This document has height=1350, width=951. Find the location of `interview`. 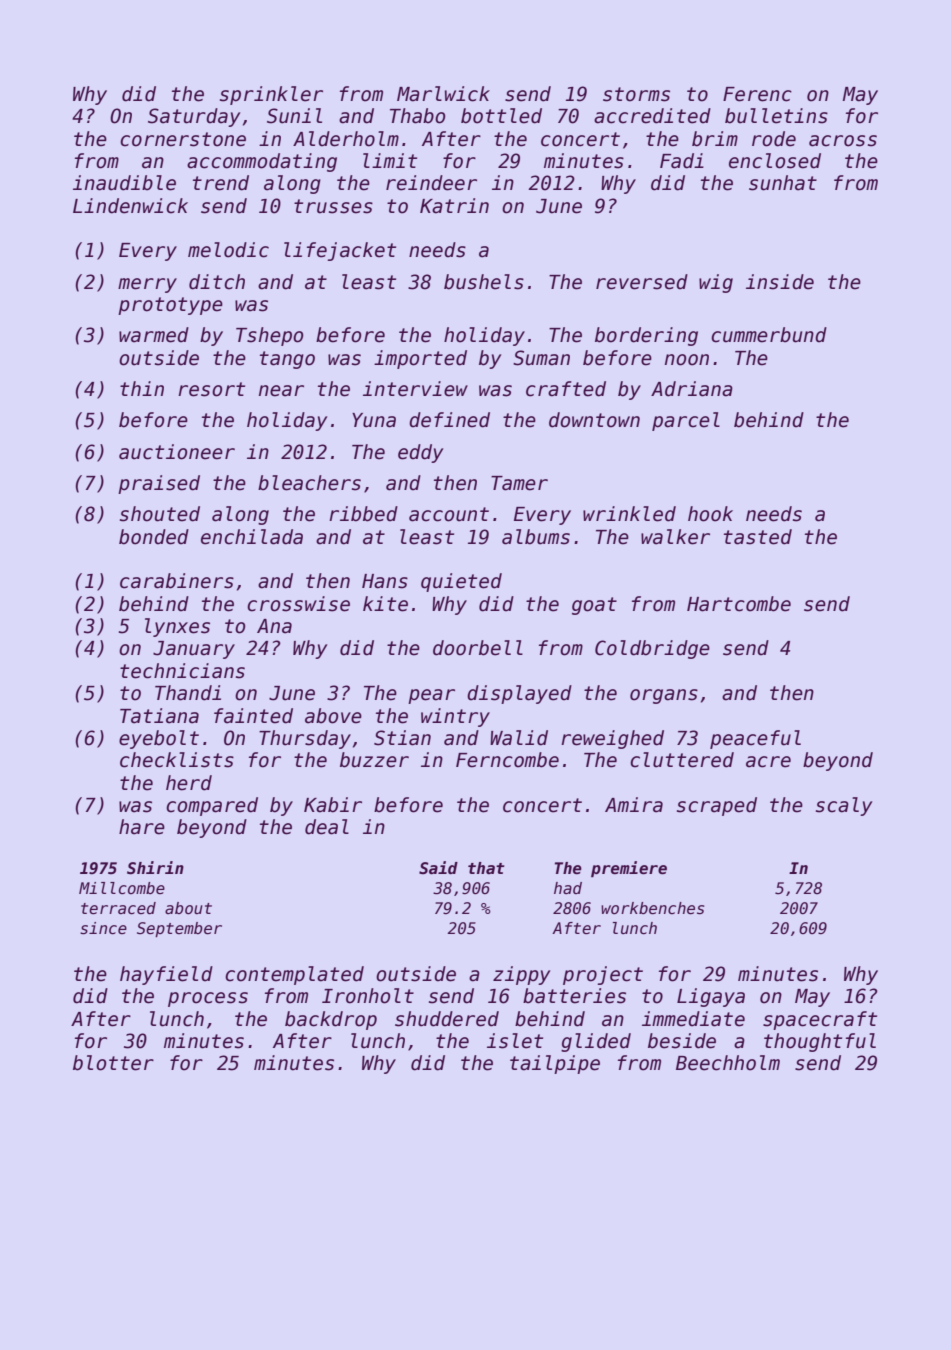

interview is located at coordinates (415, 389).
